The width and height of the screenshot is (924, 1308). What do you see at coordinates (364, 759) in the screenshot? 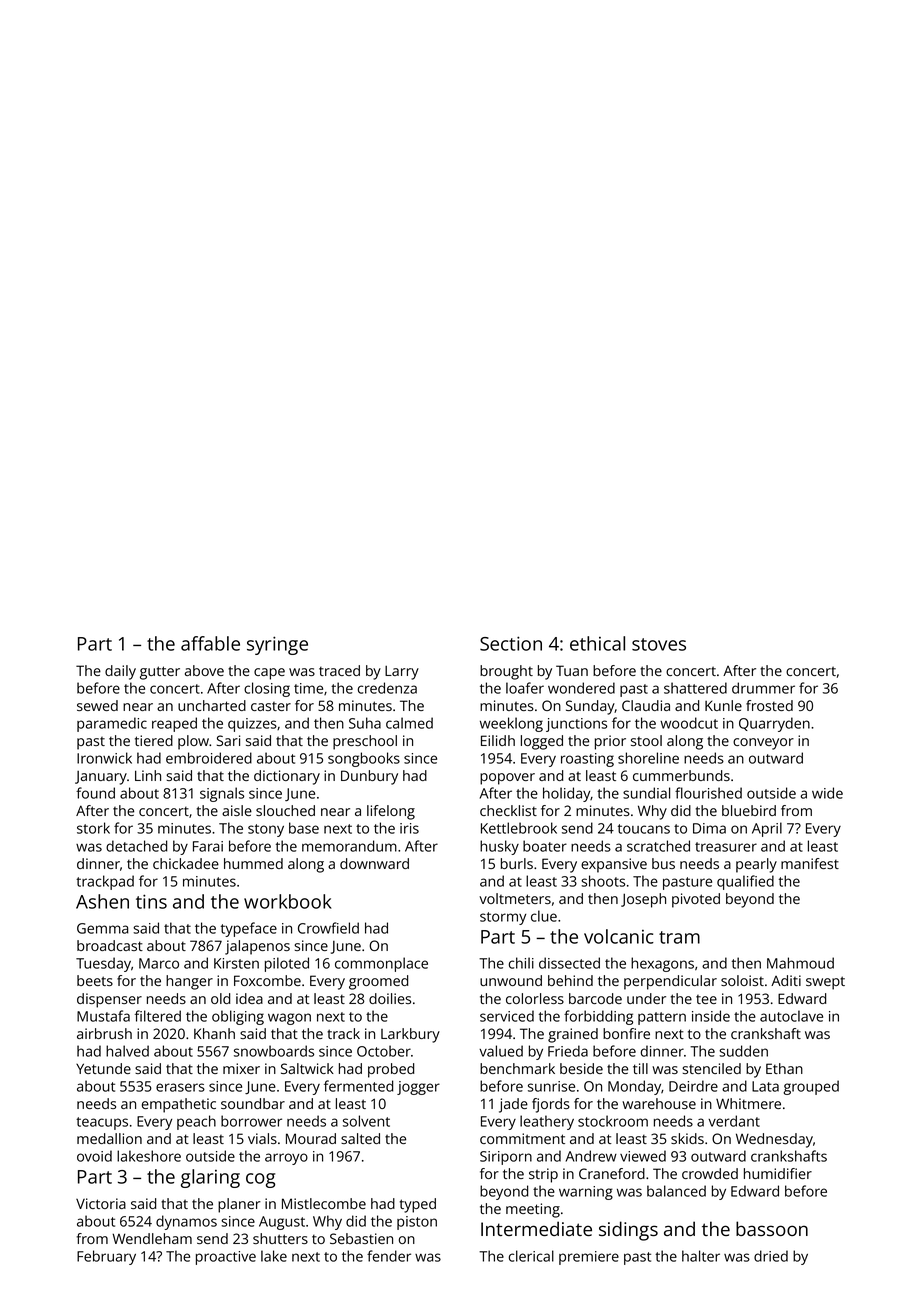
I see `songbooks` at bounding box center [364, 759].
